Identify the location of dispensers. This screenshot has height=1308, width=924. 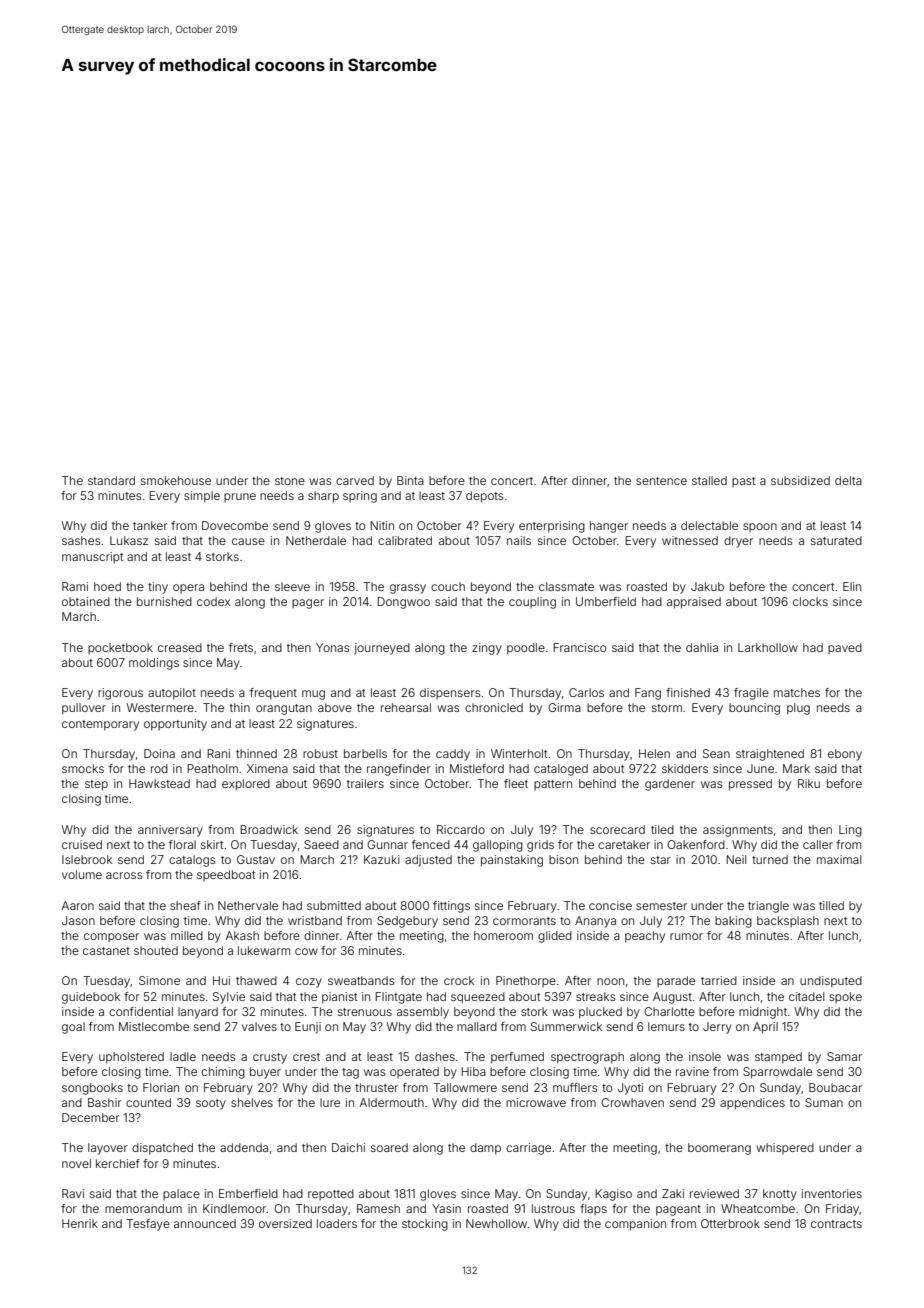
(450, 693).
